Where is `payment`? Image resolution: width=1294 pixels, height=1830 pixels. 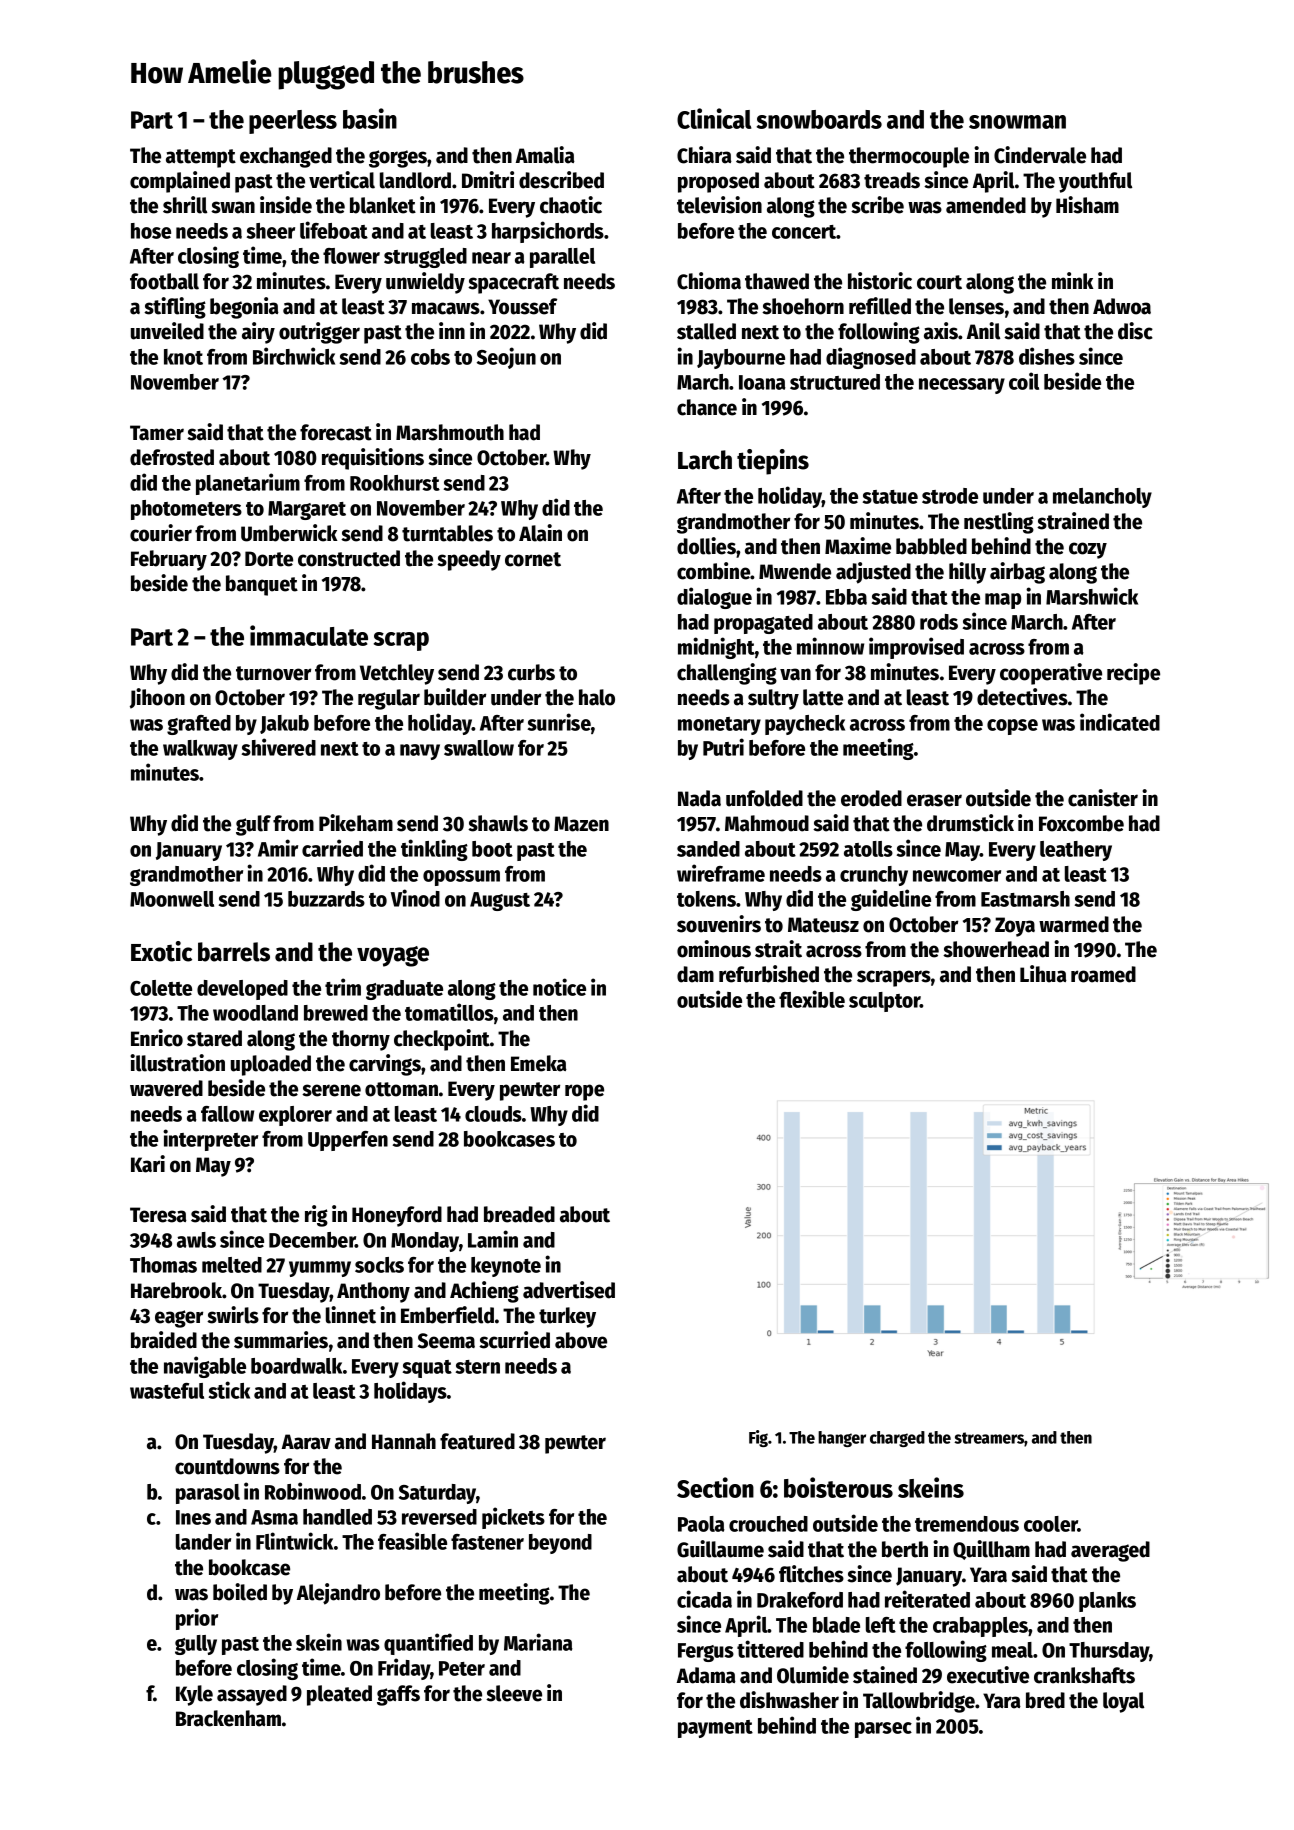
payment is located at coordinates (715, 1729).
